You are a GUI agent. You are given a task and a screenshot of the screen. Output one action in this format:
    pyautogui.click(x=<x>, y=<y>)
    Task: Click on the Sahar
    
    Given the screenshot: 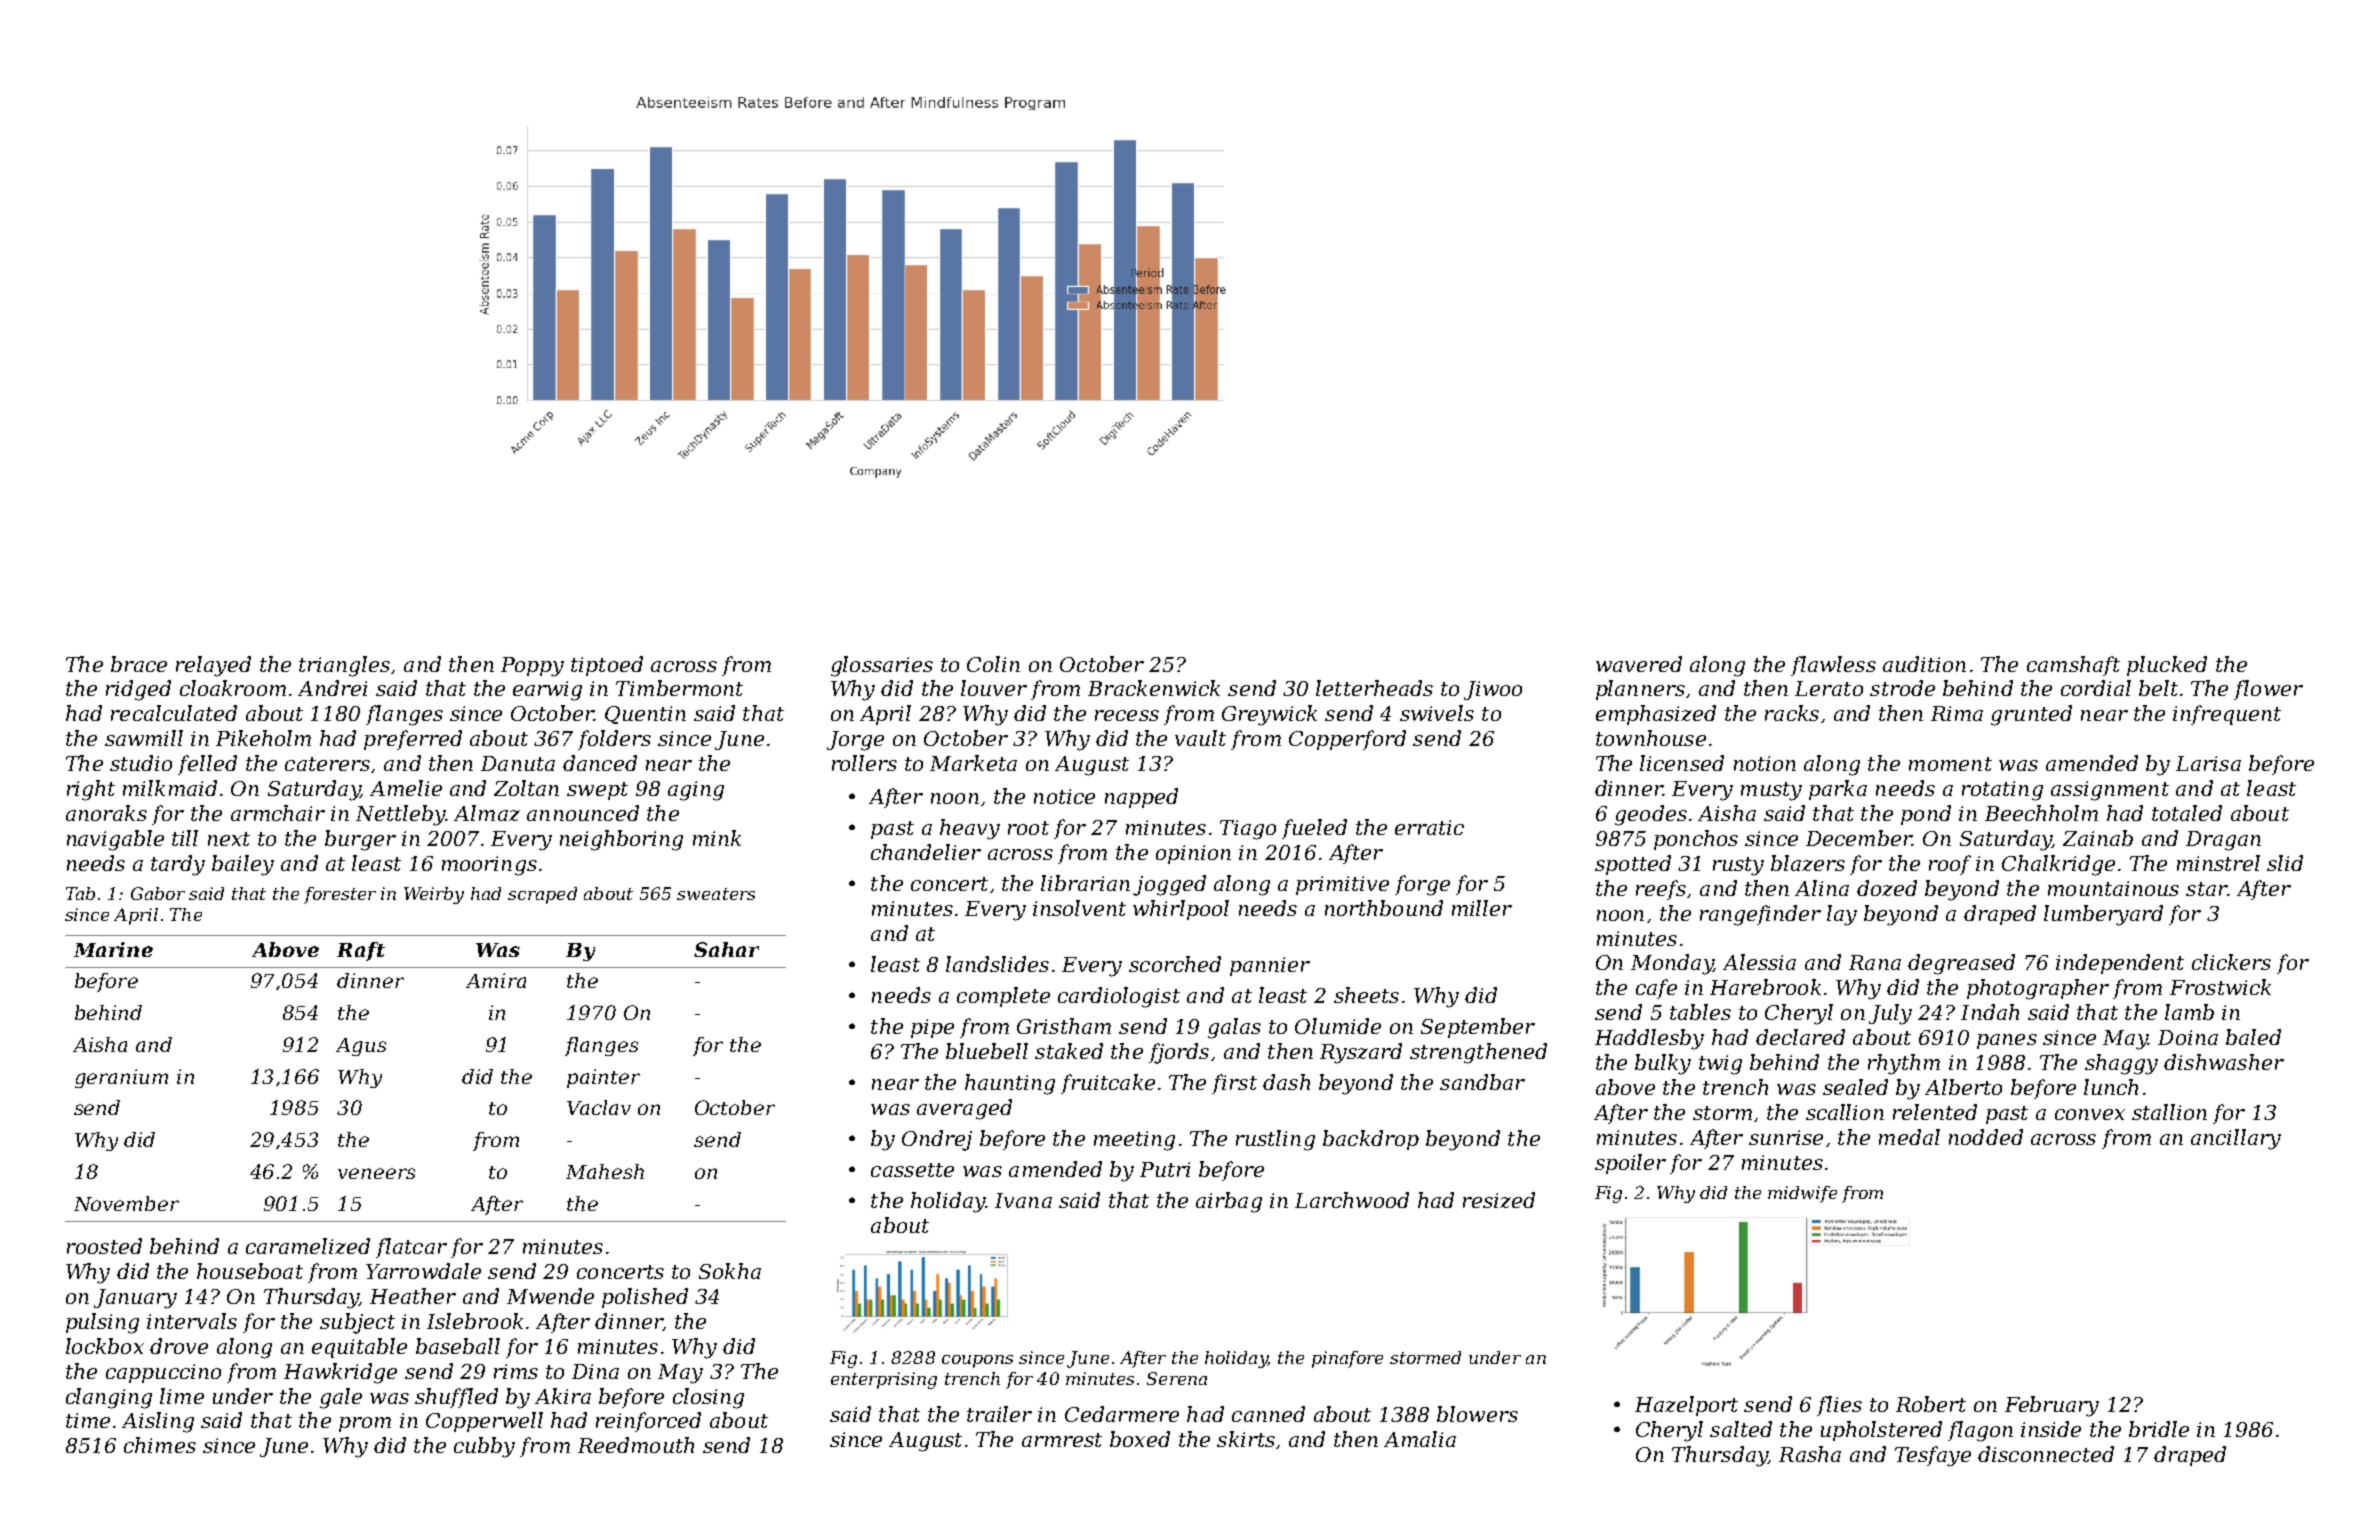 What is the action you would take?
    pyautogui.click(x=726, y=949)
